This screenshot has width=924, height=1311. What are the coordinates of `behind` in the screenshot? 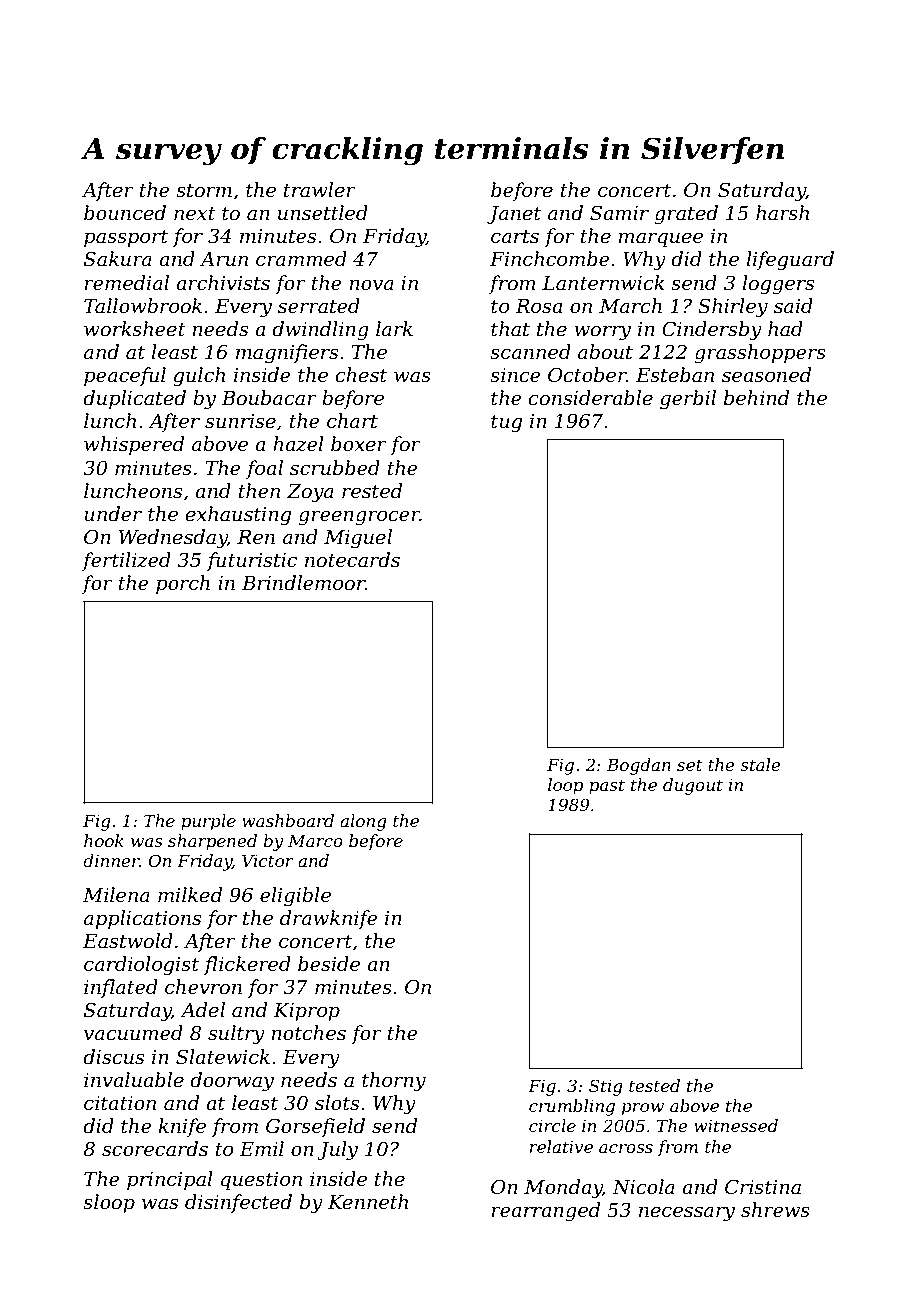 It's located at (756, 398).
